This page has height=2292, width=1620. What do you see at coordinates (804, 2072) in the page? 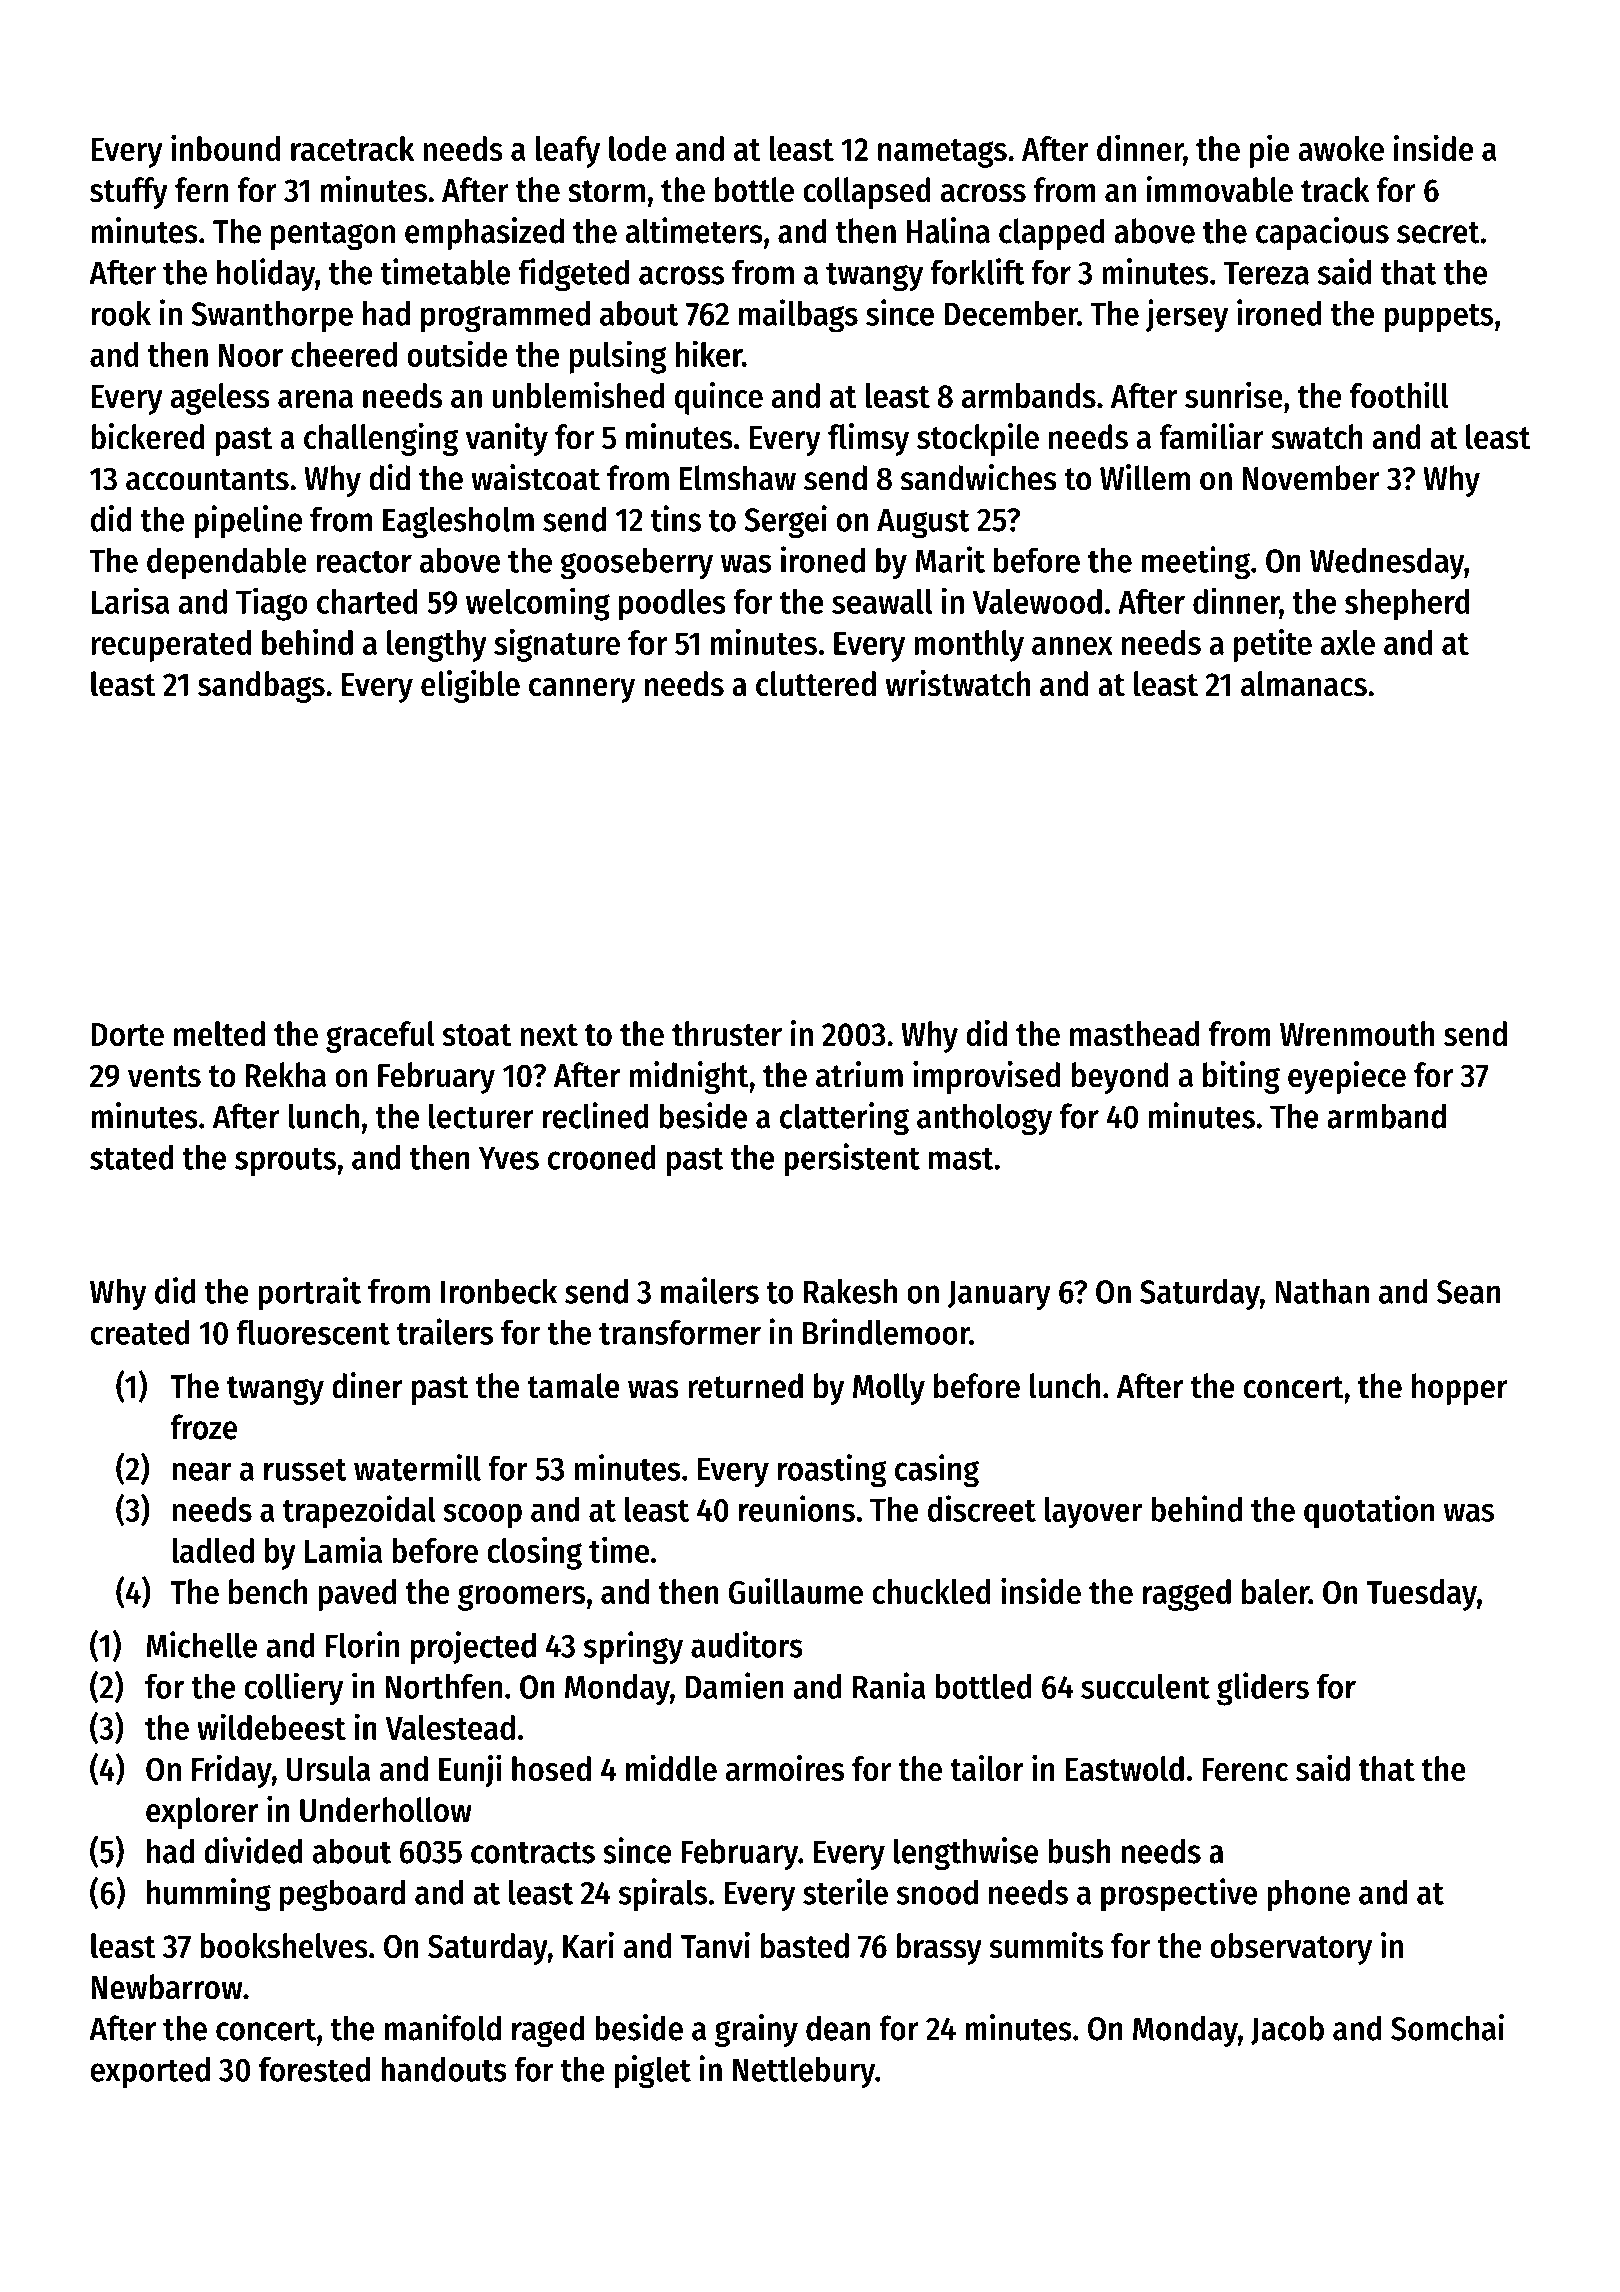
I see `Nettlebury` at bounding box center [804, 2072].
